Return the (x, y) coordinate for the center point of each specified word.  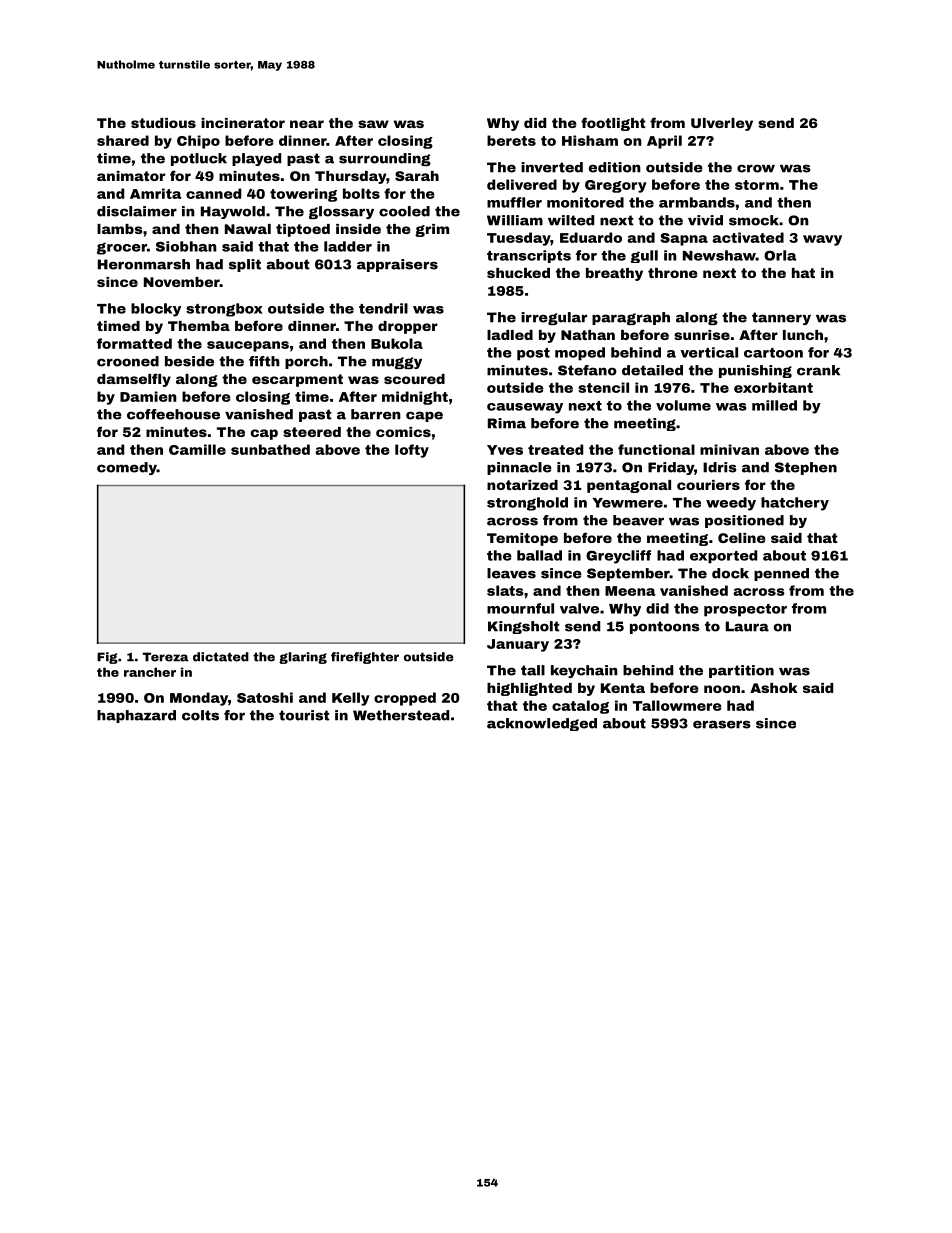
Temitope (522, 539)
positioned (744, 521)
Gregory (616, 186)
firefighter (365, 658)
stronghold (527, 504)
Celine (742, 538)
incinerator (243, 123)
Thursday (350, 177)
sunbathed (270, 449)
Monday (199, 699)
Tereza (166, 657)
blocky (156, 310)
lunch (803, 335)
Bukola (397, 343)
